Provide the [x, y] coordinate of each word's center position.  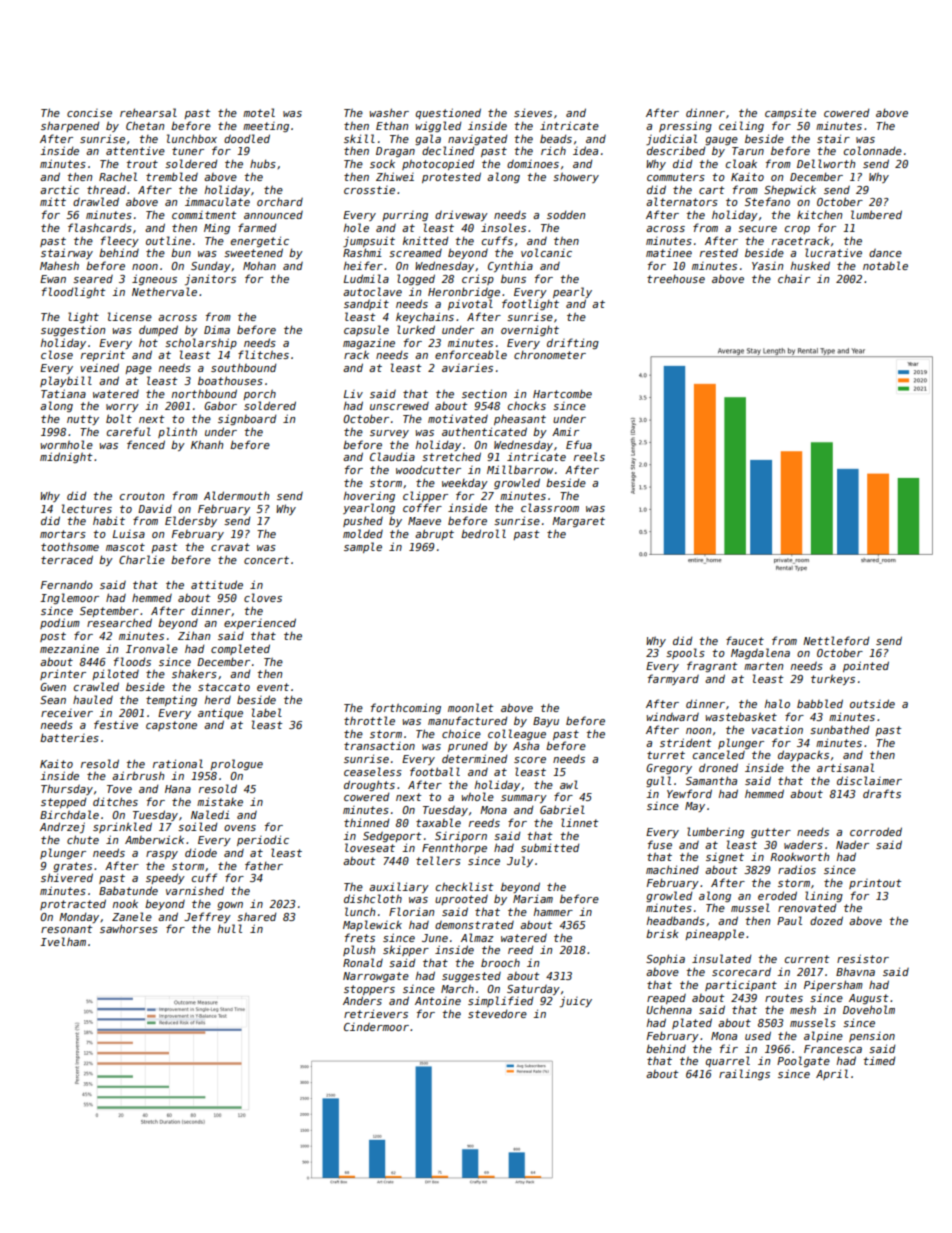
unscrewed [399, 406]
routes [784, 998]
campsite [790, 113]
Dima [217, 330]
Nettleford [836, 640]
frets [360, 937]
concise [89, 113]
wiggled [438, 126]
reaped [666, 999]
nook [125, 903]
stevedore [497, 1014]
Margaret [578, 522]
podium [60, 623]
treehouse [676, 279]
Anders [362, 1000]
